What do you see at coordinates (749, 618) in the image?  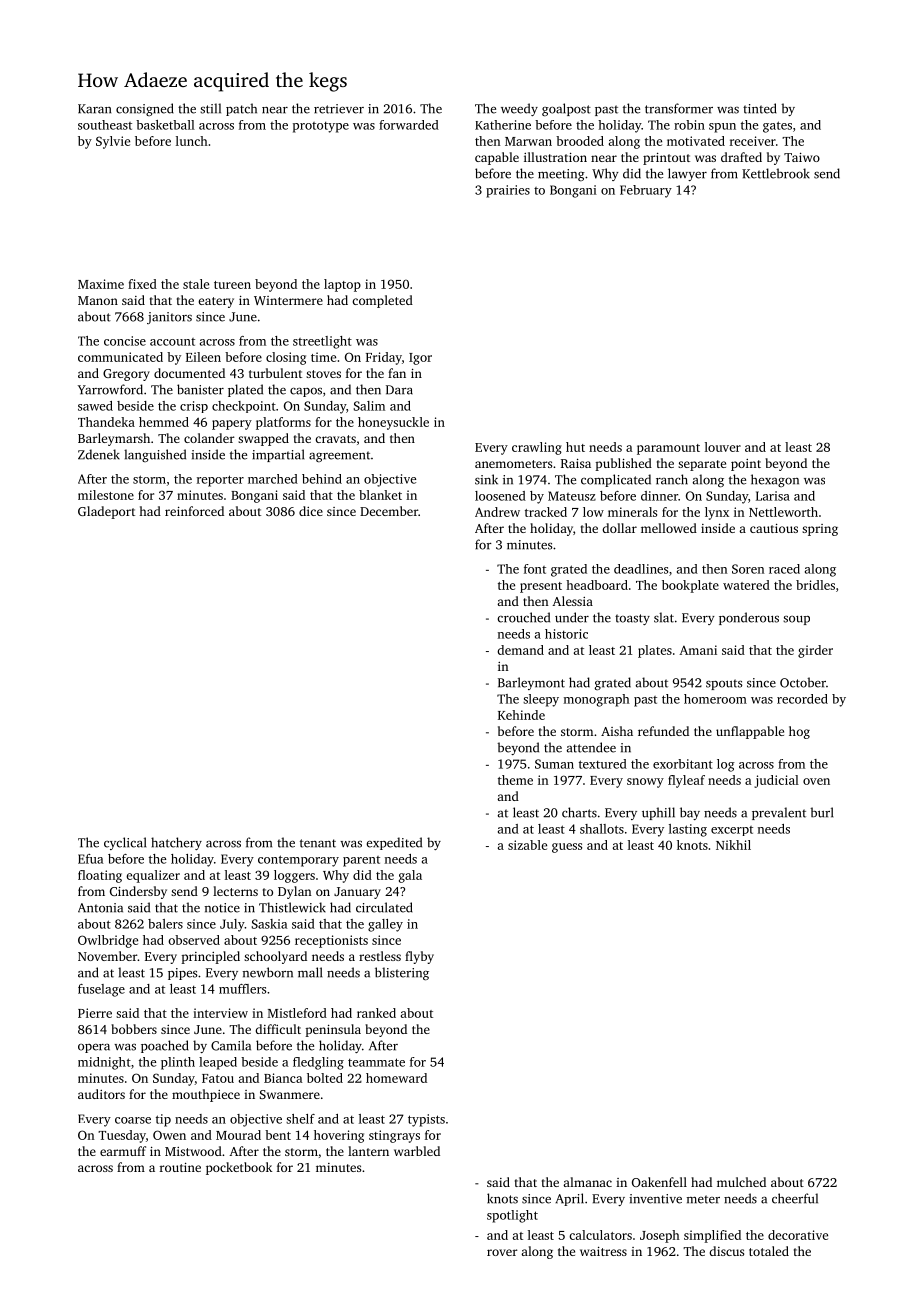 I see `ponderous` at bounding box center [749, 618].
